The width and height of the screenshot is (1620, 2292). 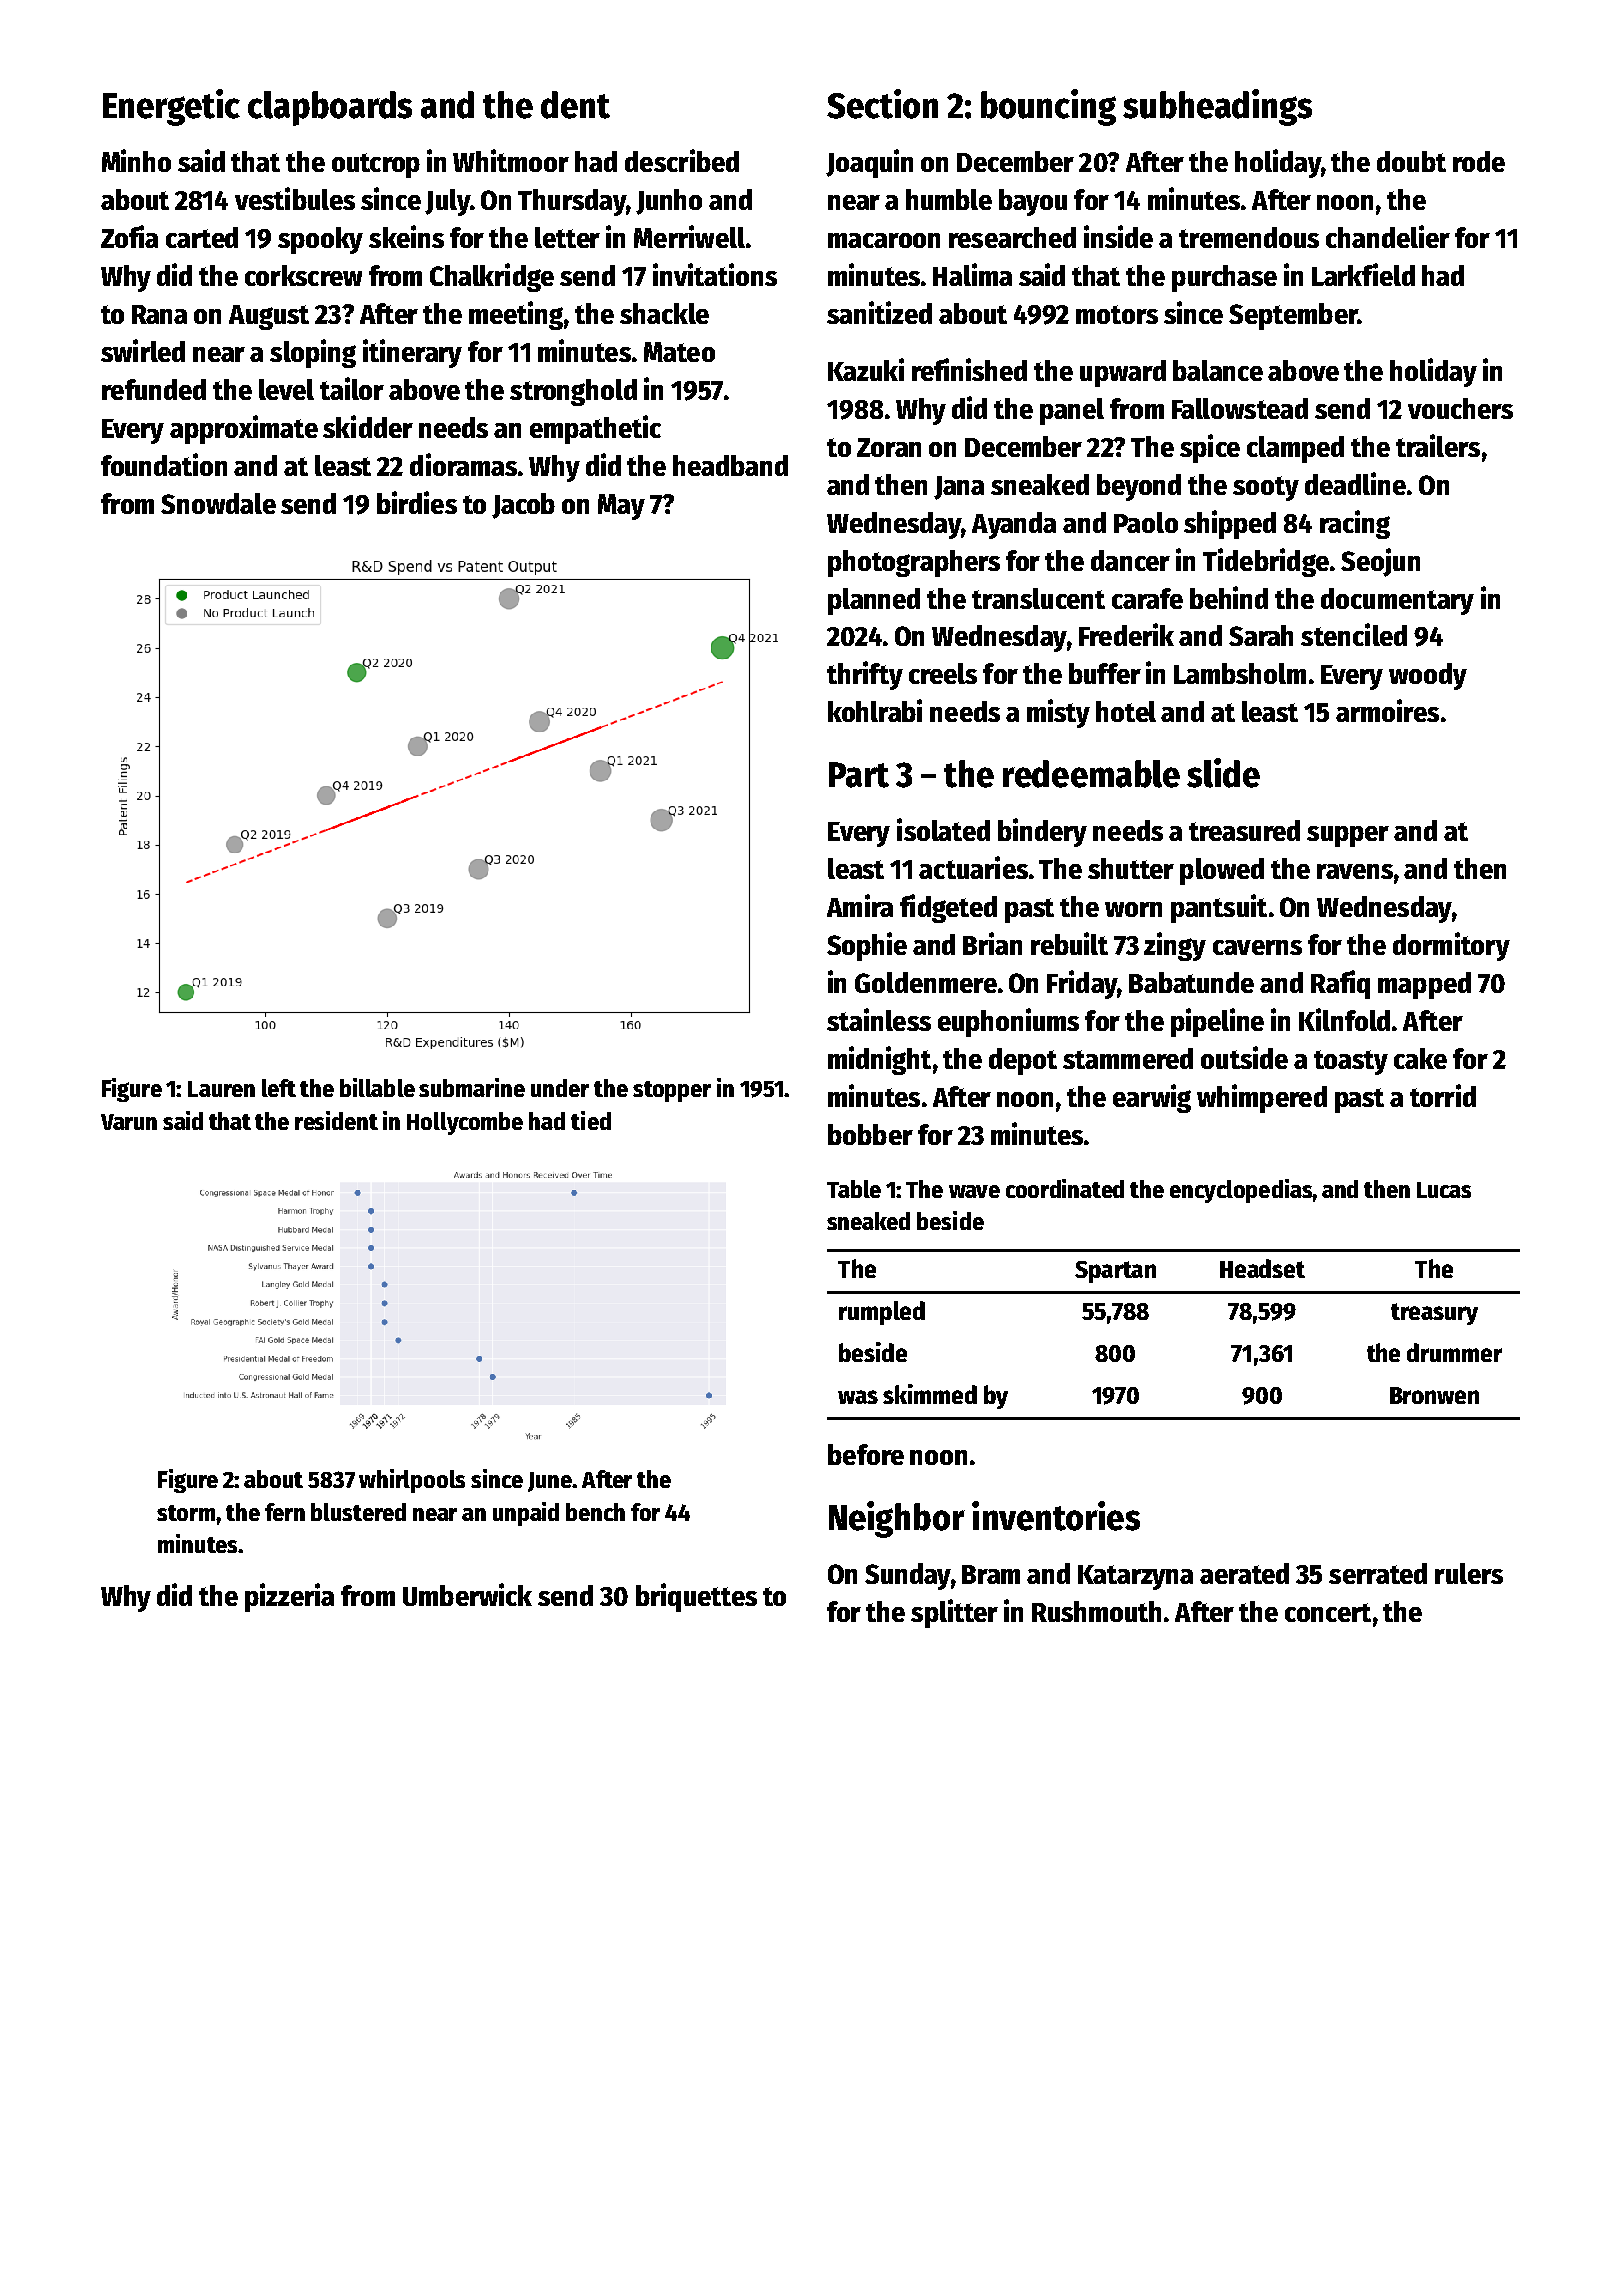 What do you see at coordinates (954, 1613) in the screenshot?
I see `splitter` at bounding box center [954, 1613].
